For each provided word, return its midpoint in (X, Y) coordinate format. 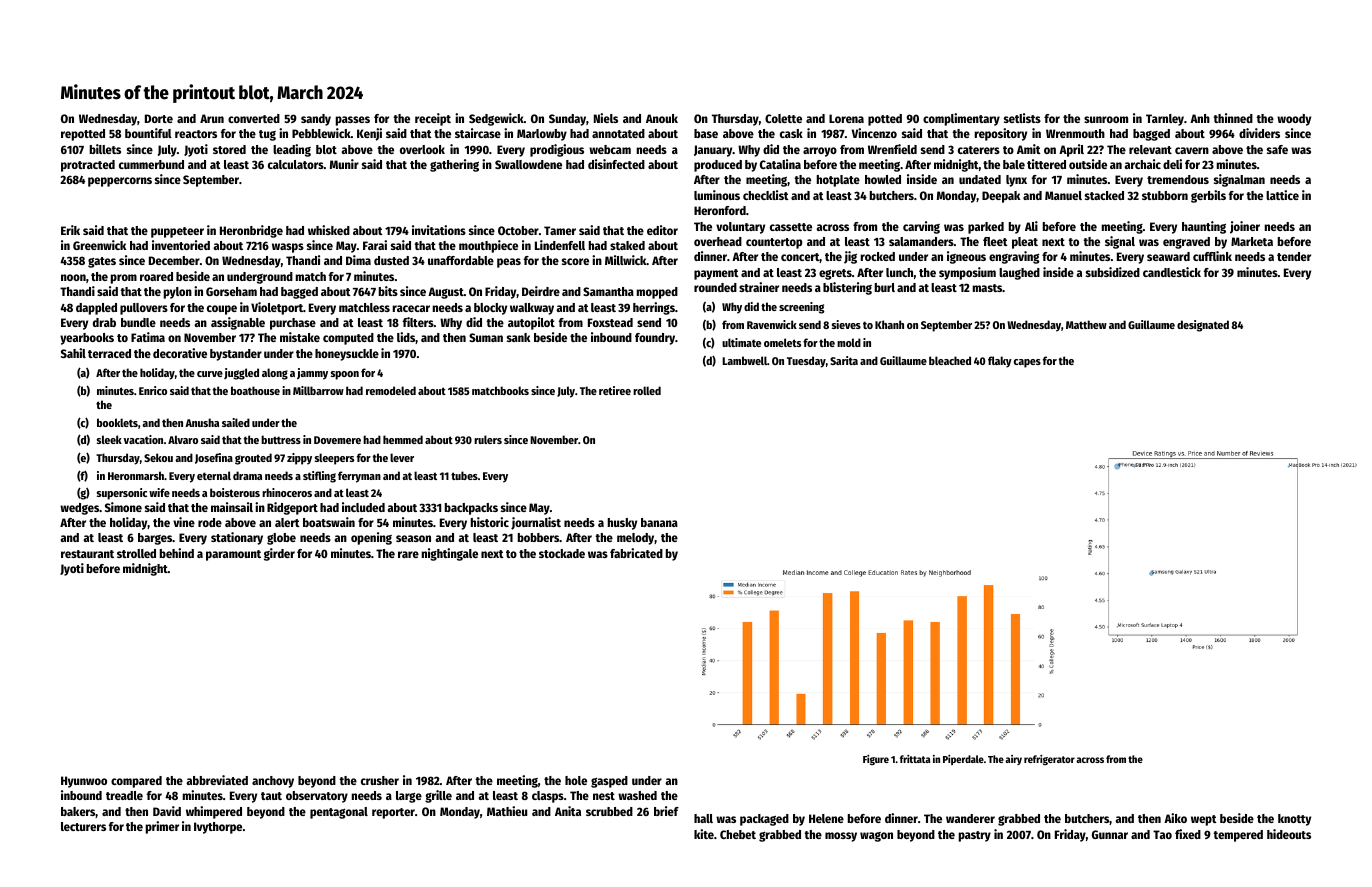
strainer (759, 287)
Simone (123, 507)
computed (348, 339)
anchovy (273, 782)
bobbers (538, 537)
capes (1027, 363)
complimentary (961, 119)
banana (659, 522)
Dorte (159, 118)
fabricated (636, 553)
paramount (233, 555)
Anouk (662, 118)
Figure (876, 760)
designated (1203, 326)
